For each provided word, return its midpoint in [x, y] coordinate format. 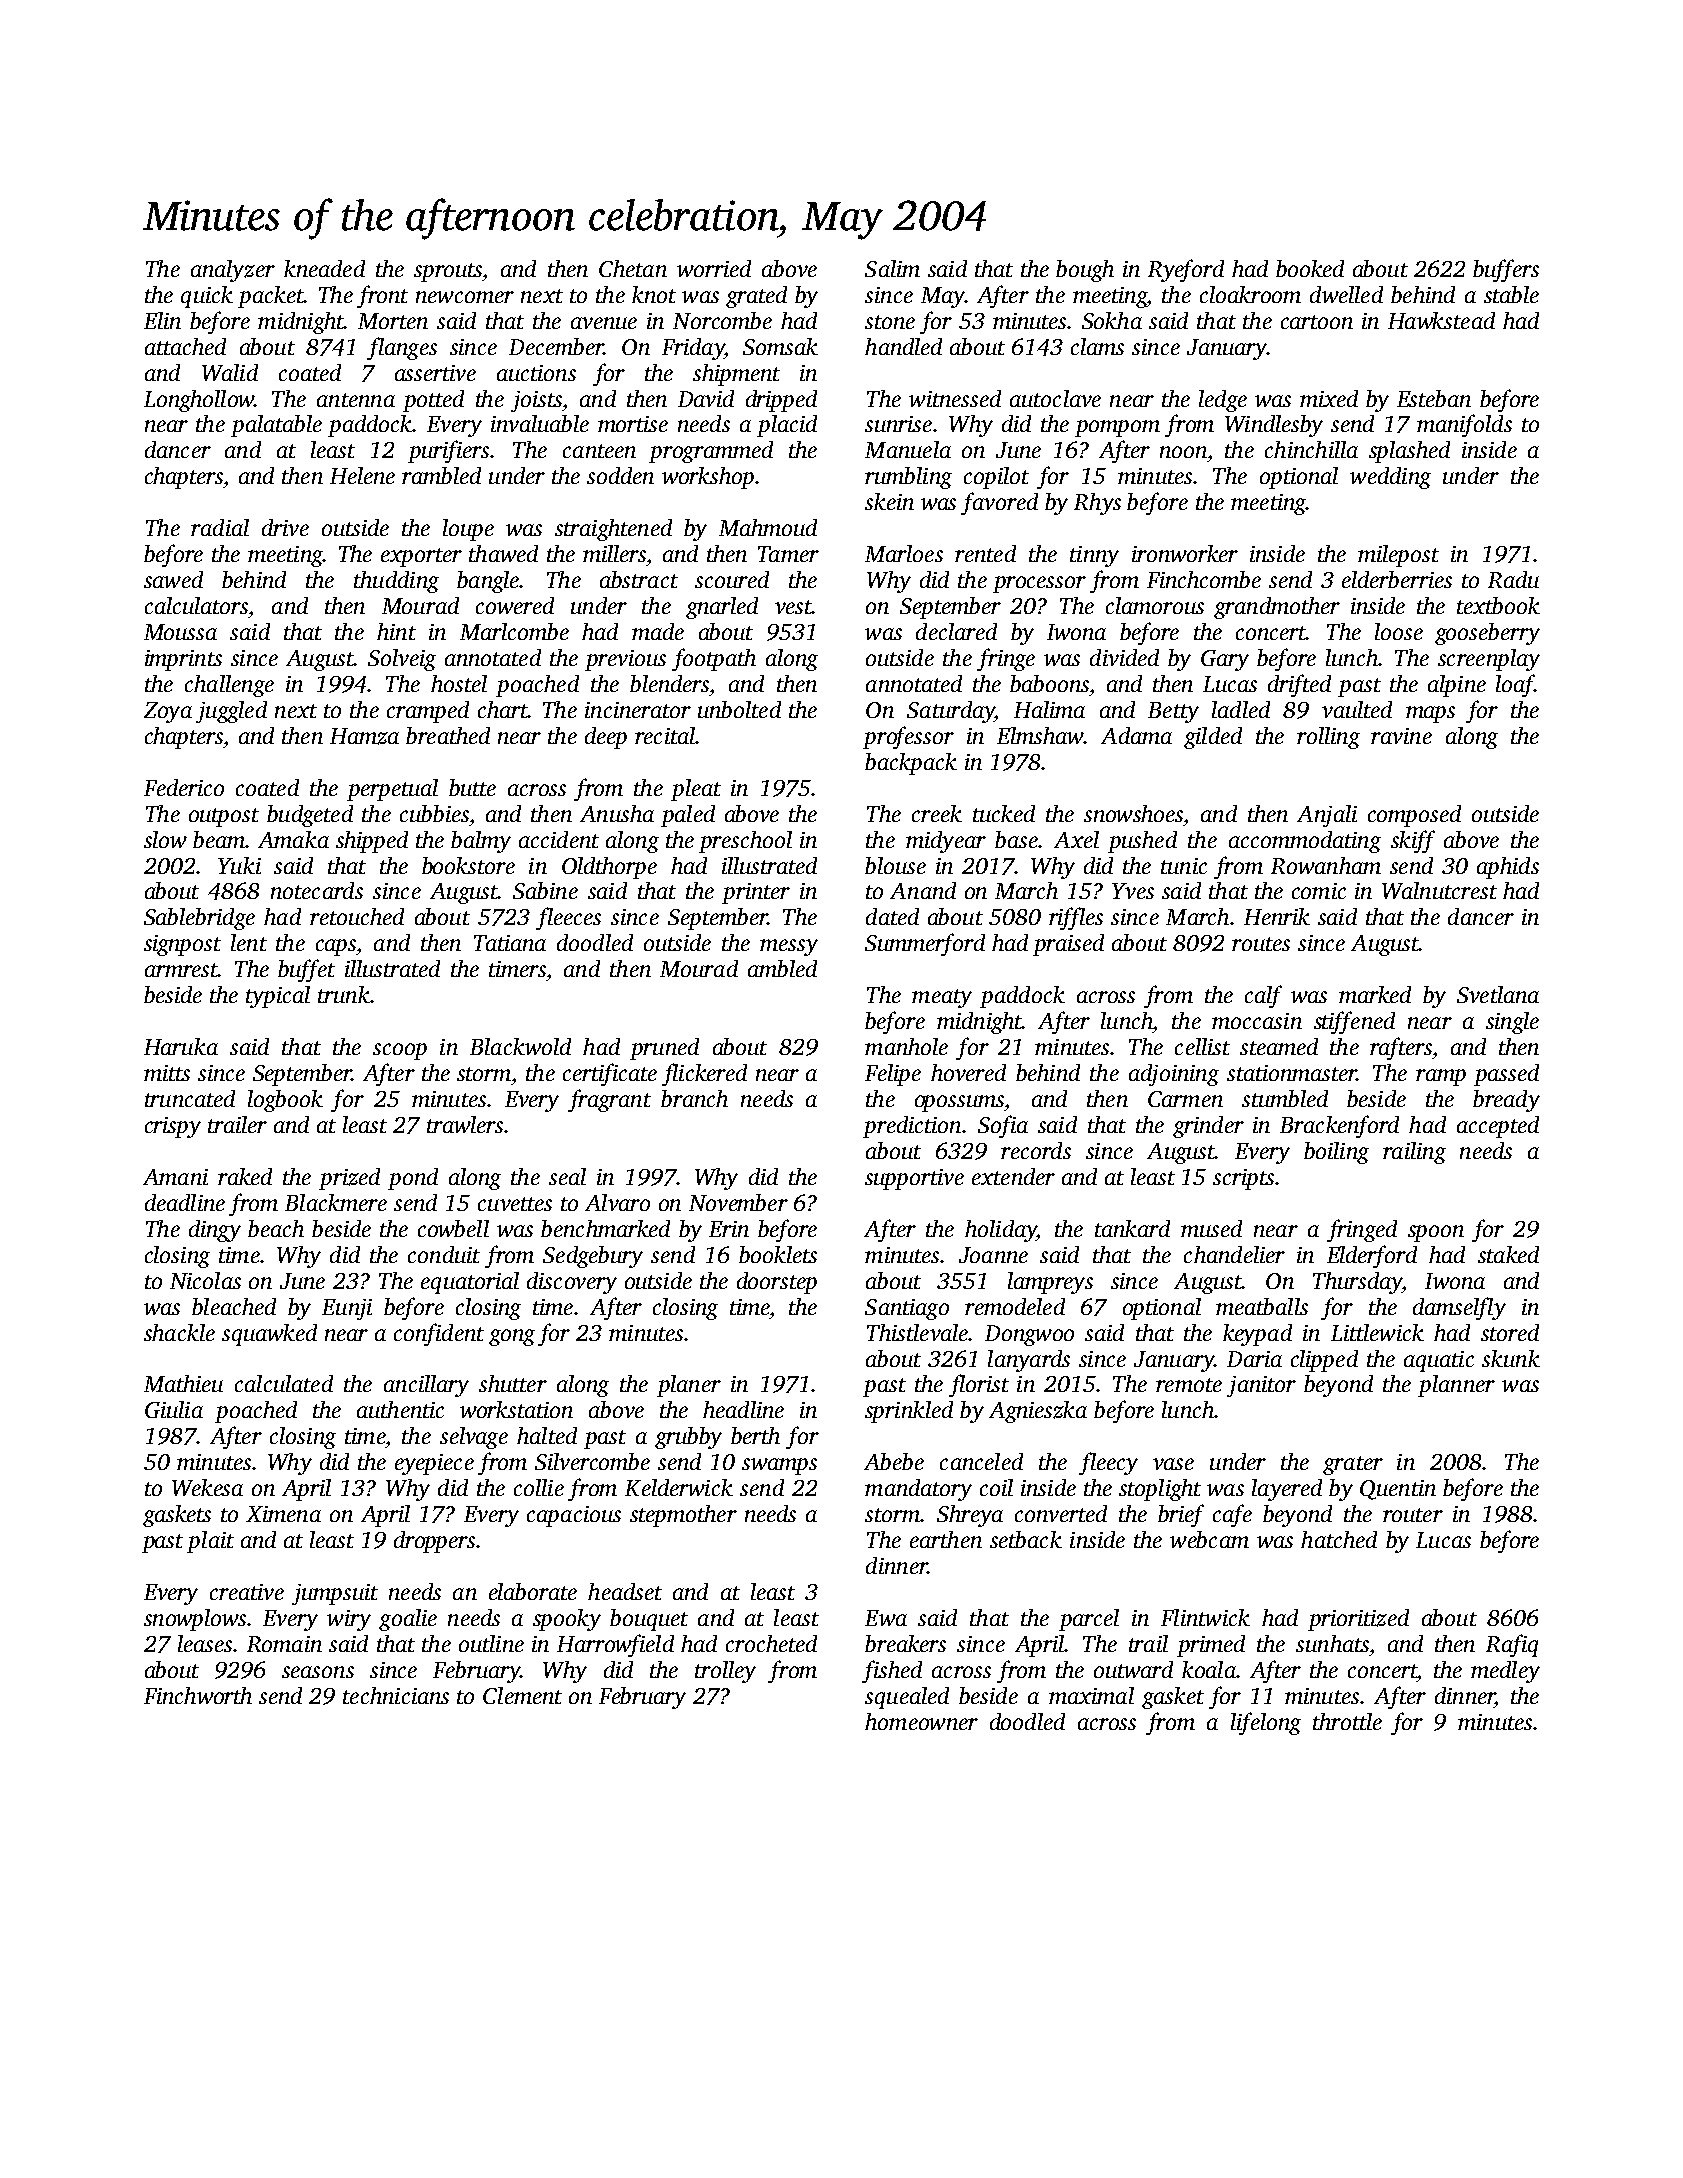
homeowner [921, 1721]
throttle [1347, 1721]
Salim [892, 268]
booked [1310, 268]
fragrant [609, 1100]
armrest [181, 970]
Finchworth [198, 1695]
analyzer [233, 271]
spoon [1436, 1233]
